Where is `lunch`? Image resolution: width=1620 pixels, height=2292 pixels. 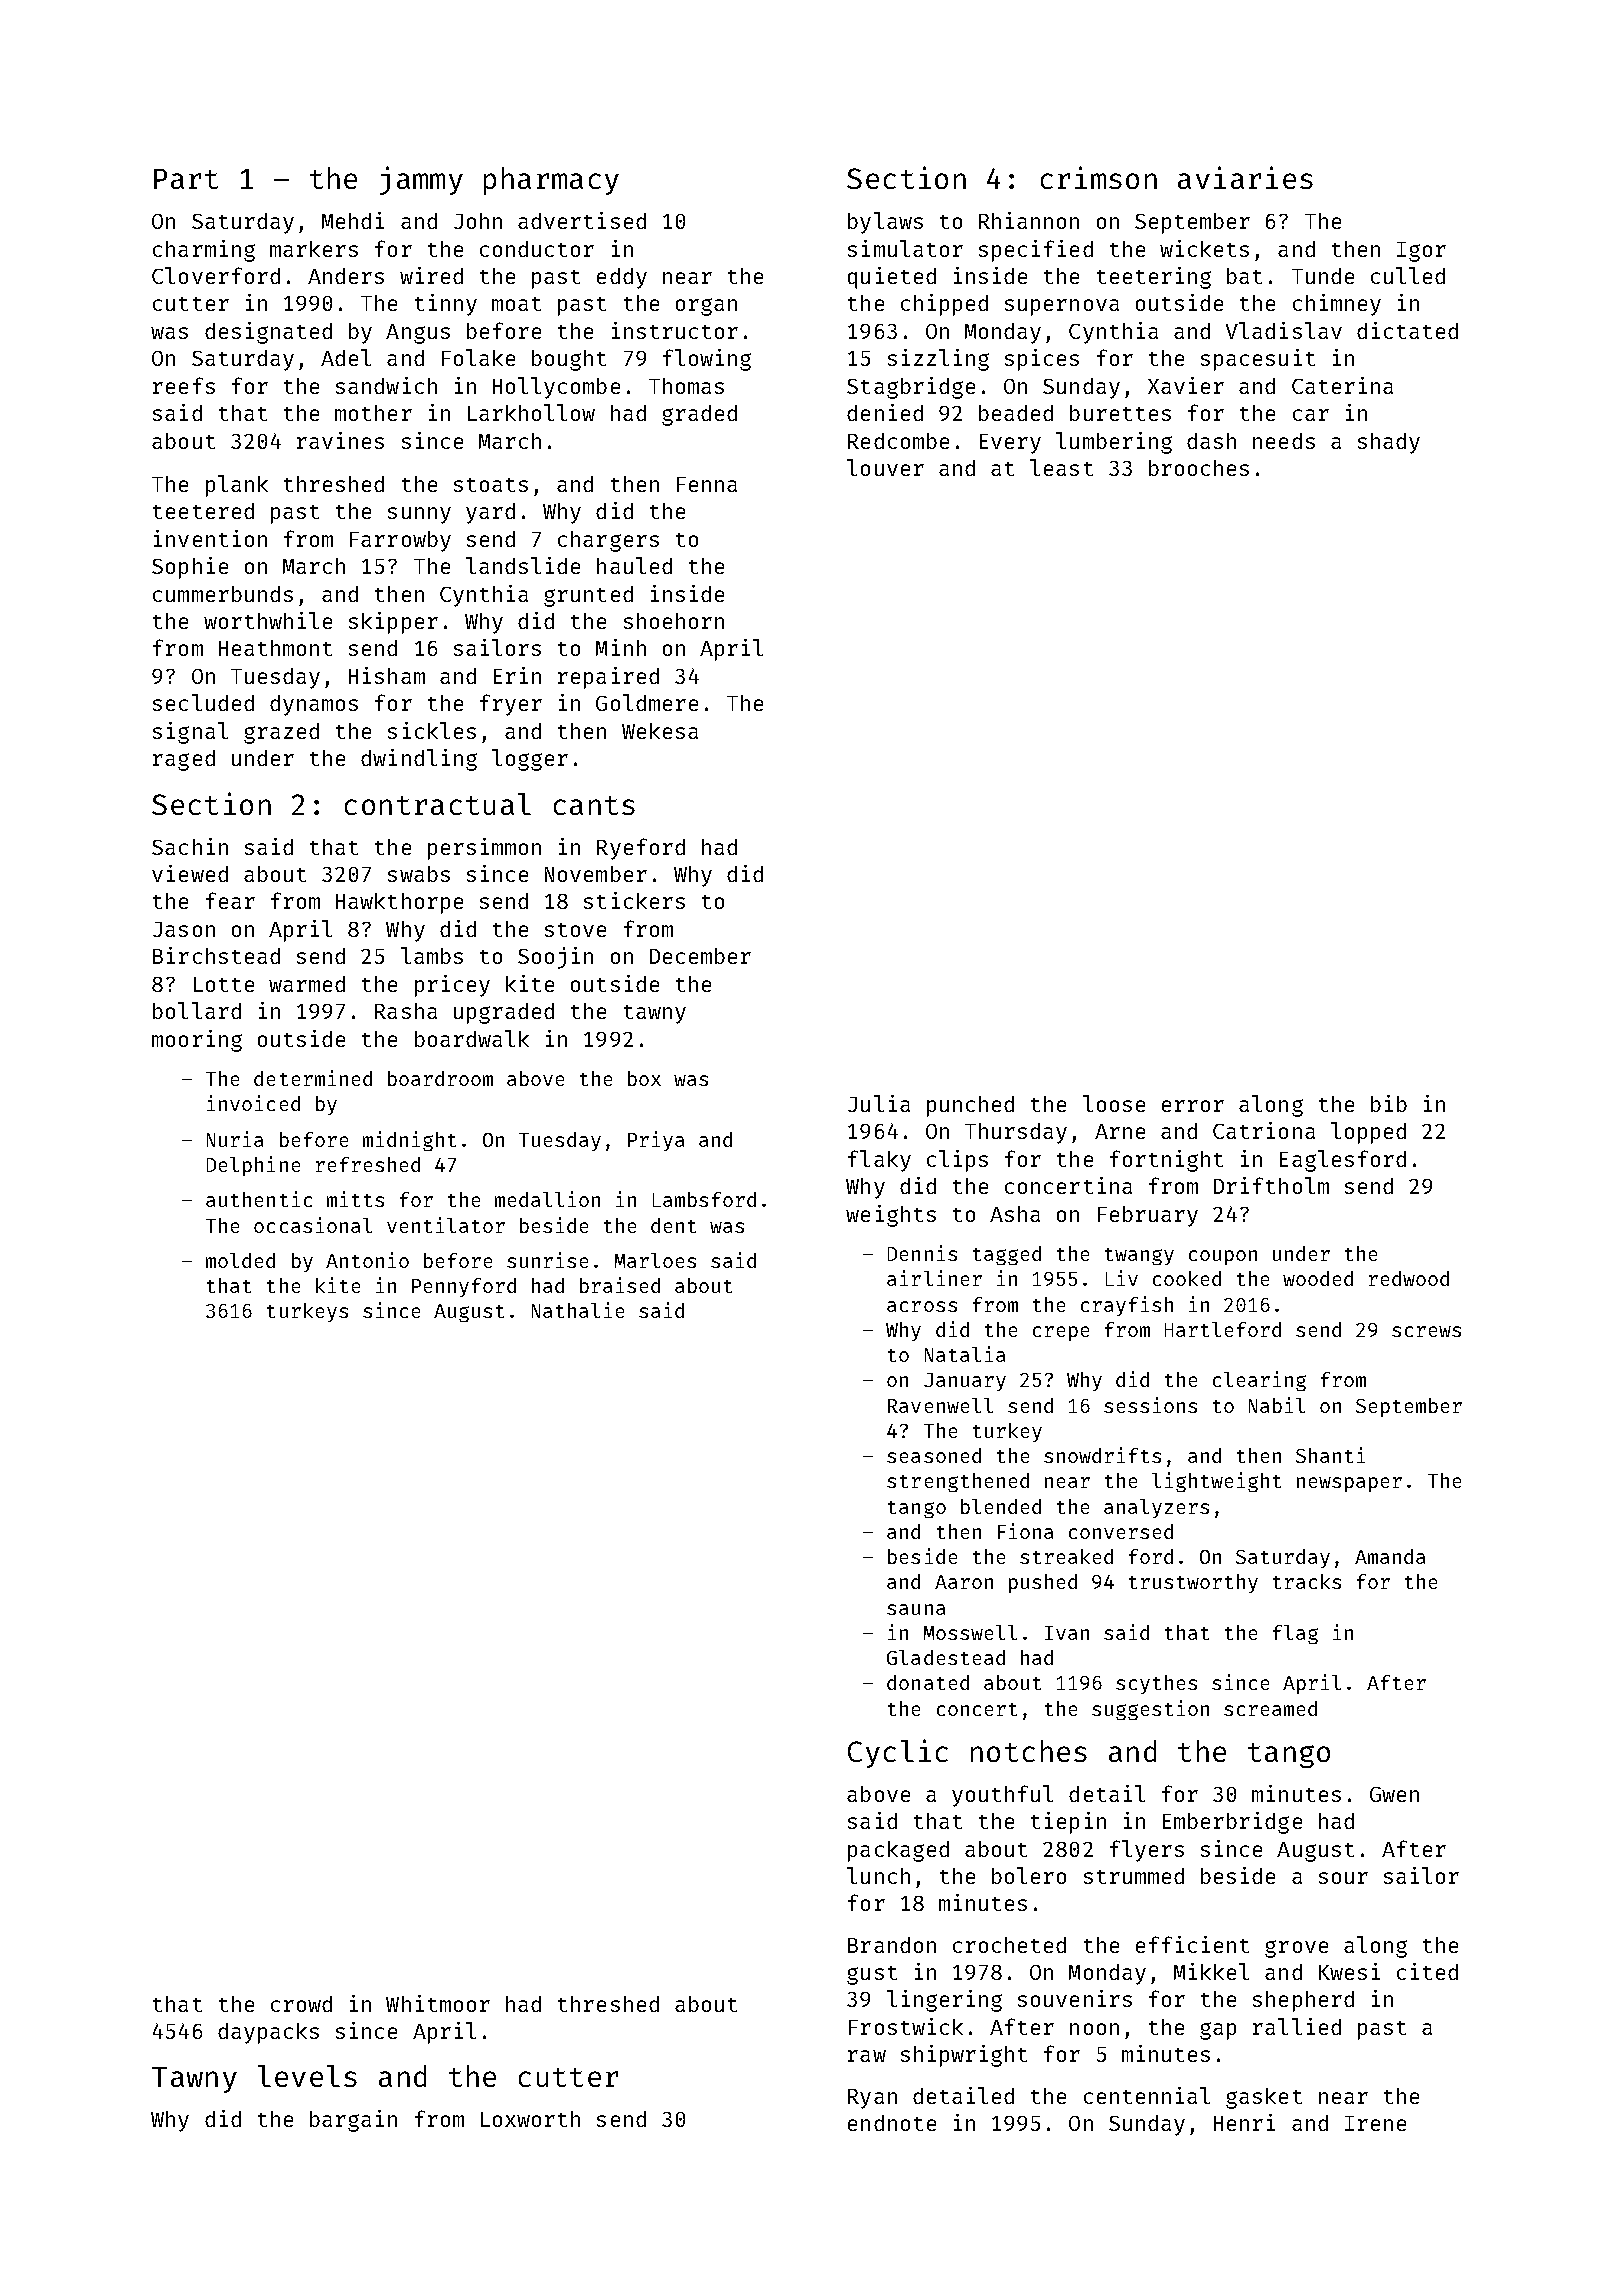 lunch is located at coordinates (878, 1875).
